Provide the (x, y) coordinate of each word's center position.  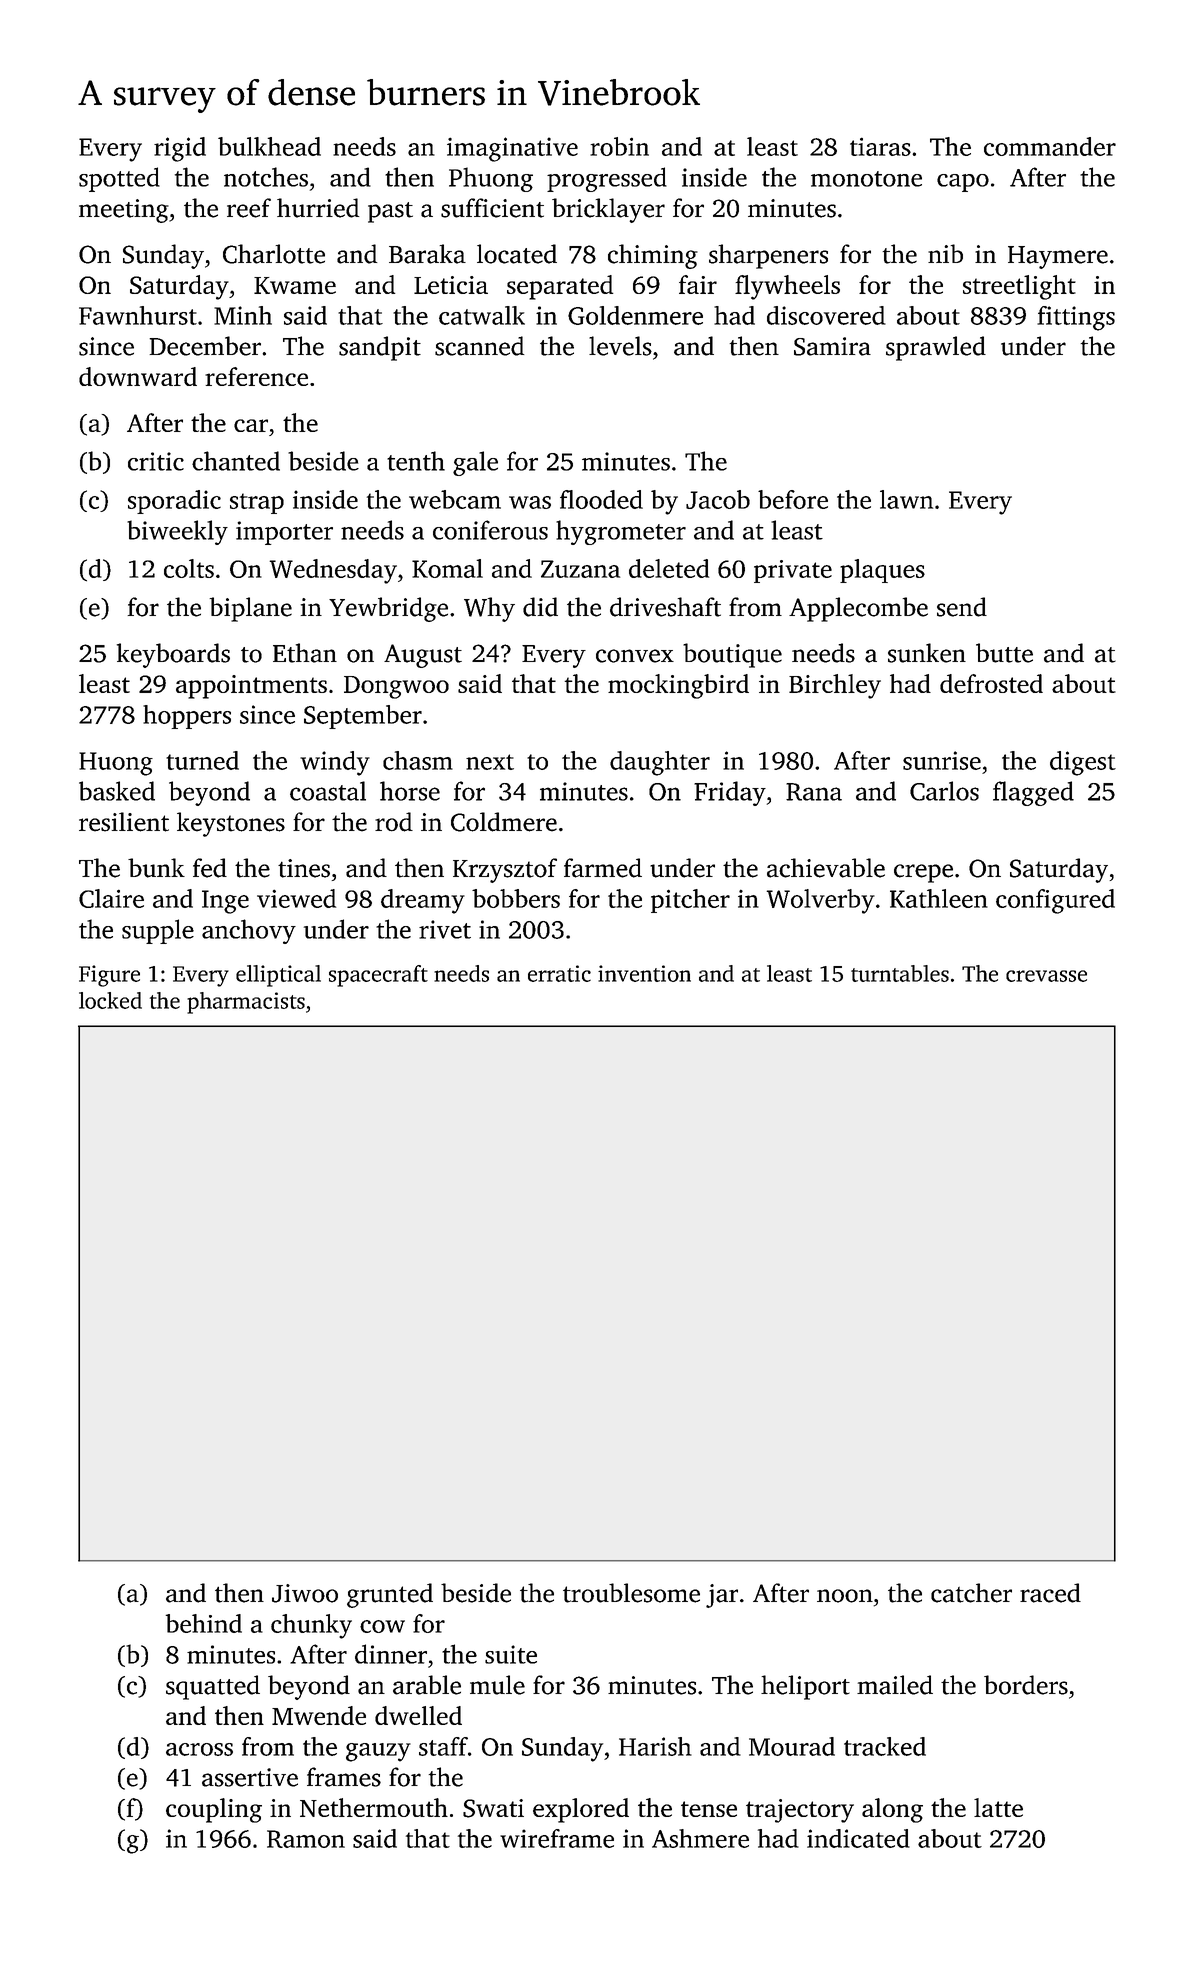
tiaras (880, 146)
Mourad (792, 1746)
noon (845, 1596)
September (363, 717)
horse (410, 791)
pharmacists (246, 1003)
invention (644, 973)
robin (619, 146)
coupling (214, 1810)
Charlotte (274, 254)
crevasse (1046, 976)
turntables (900, 973)
